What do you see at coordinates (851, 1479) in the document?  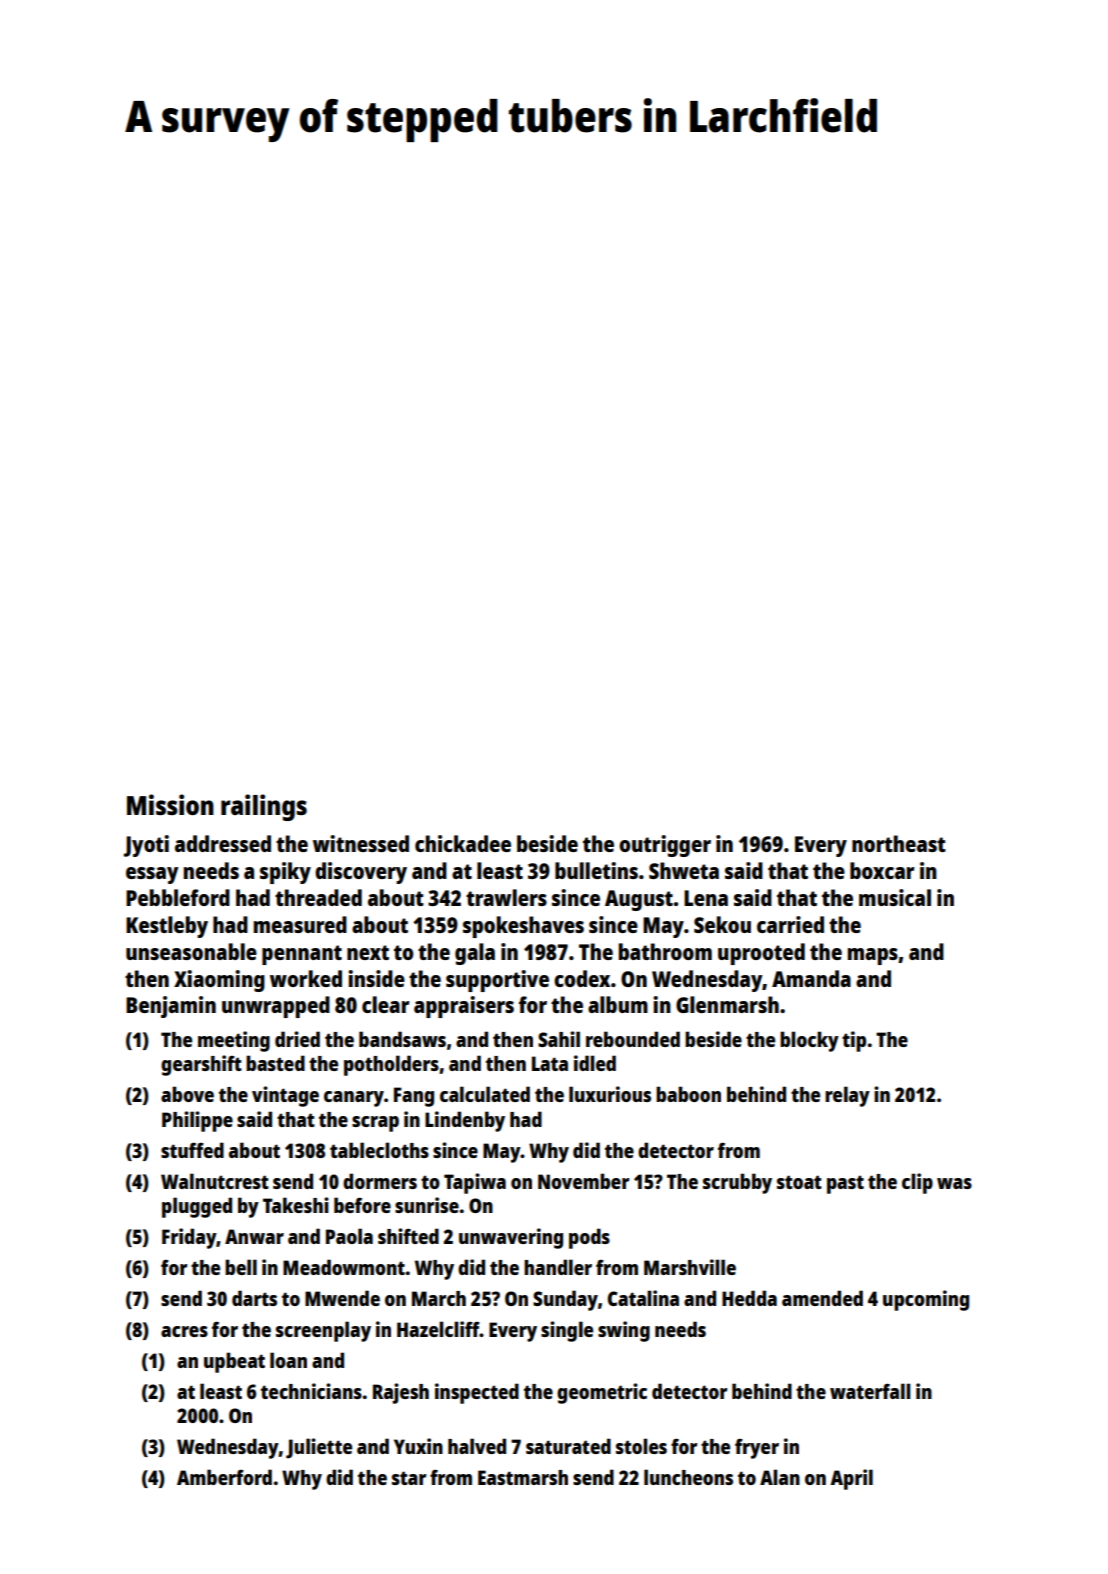 I see `April` at bounding box center [851, 1479].
